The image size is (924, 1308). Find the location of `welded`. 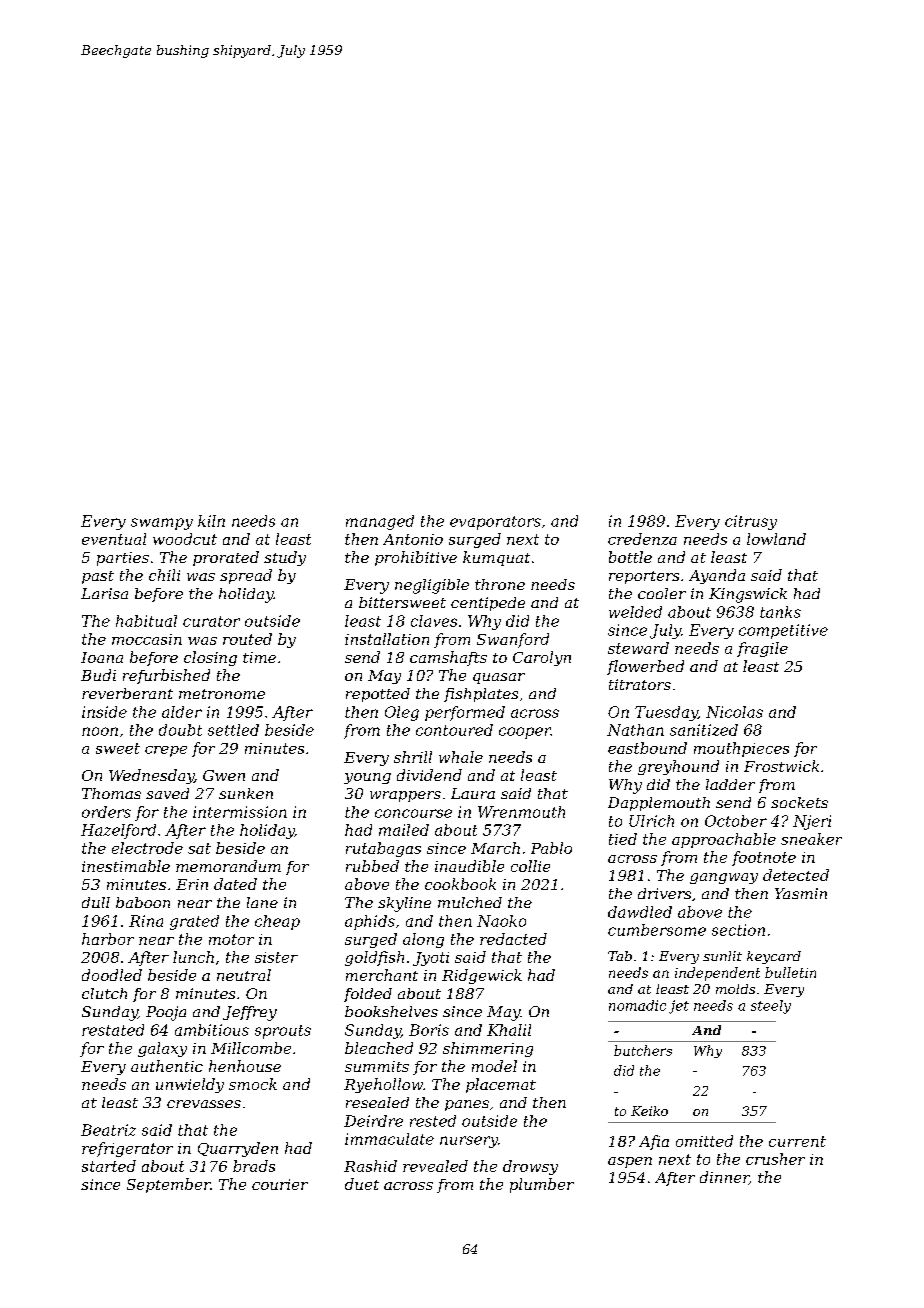

welded is located at coordinates (635, 612).
